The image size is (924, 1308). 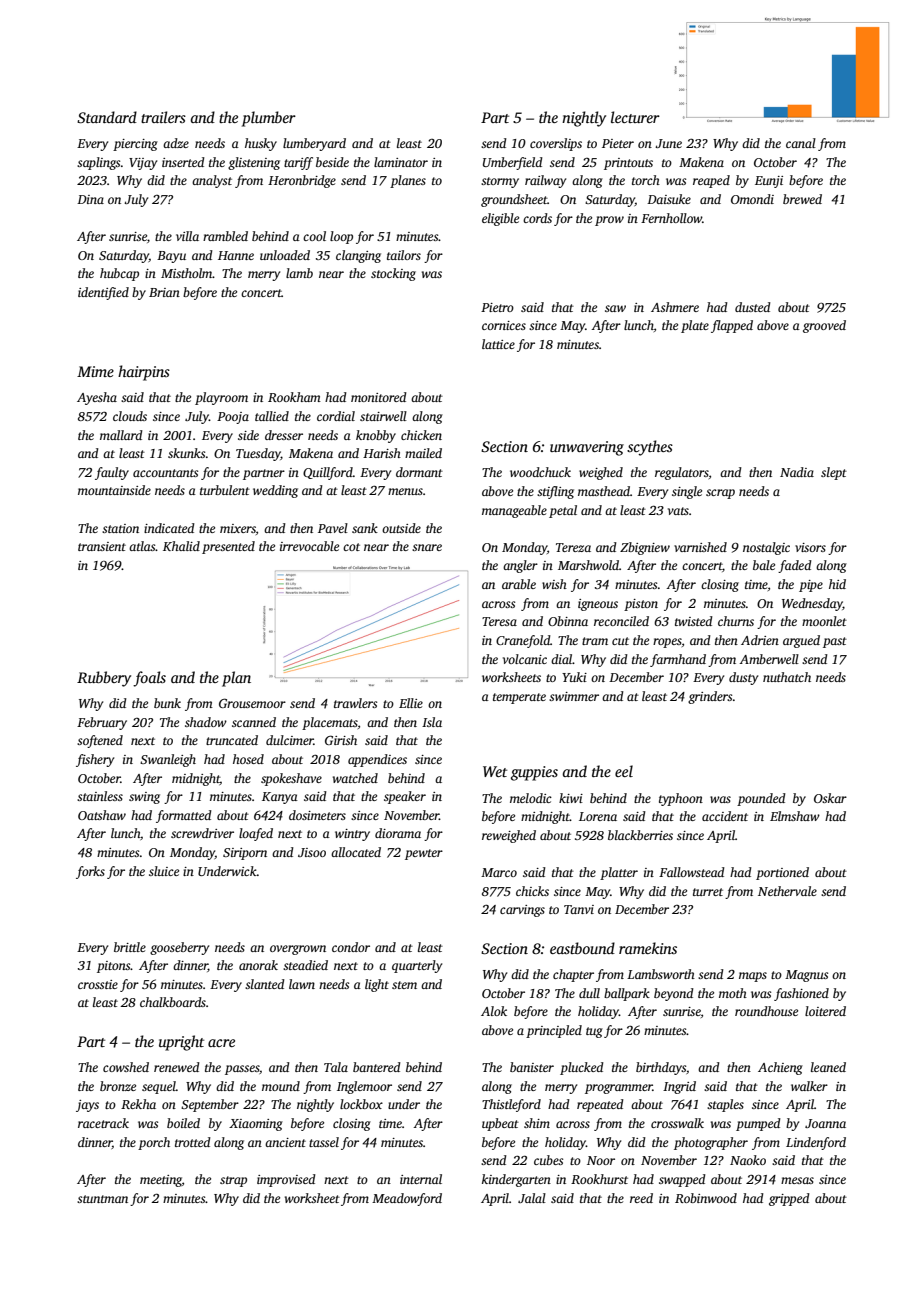 What do you see at coordinates (769, 182) in the screenshot?
I see `Eunji` at bounding box center [769, 182].
